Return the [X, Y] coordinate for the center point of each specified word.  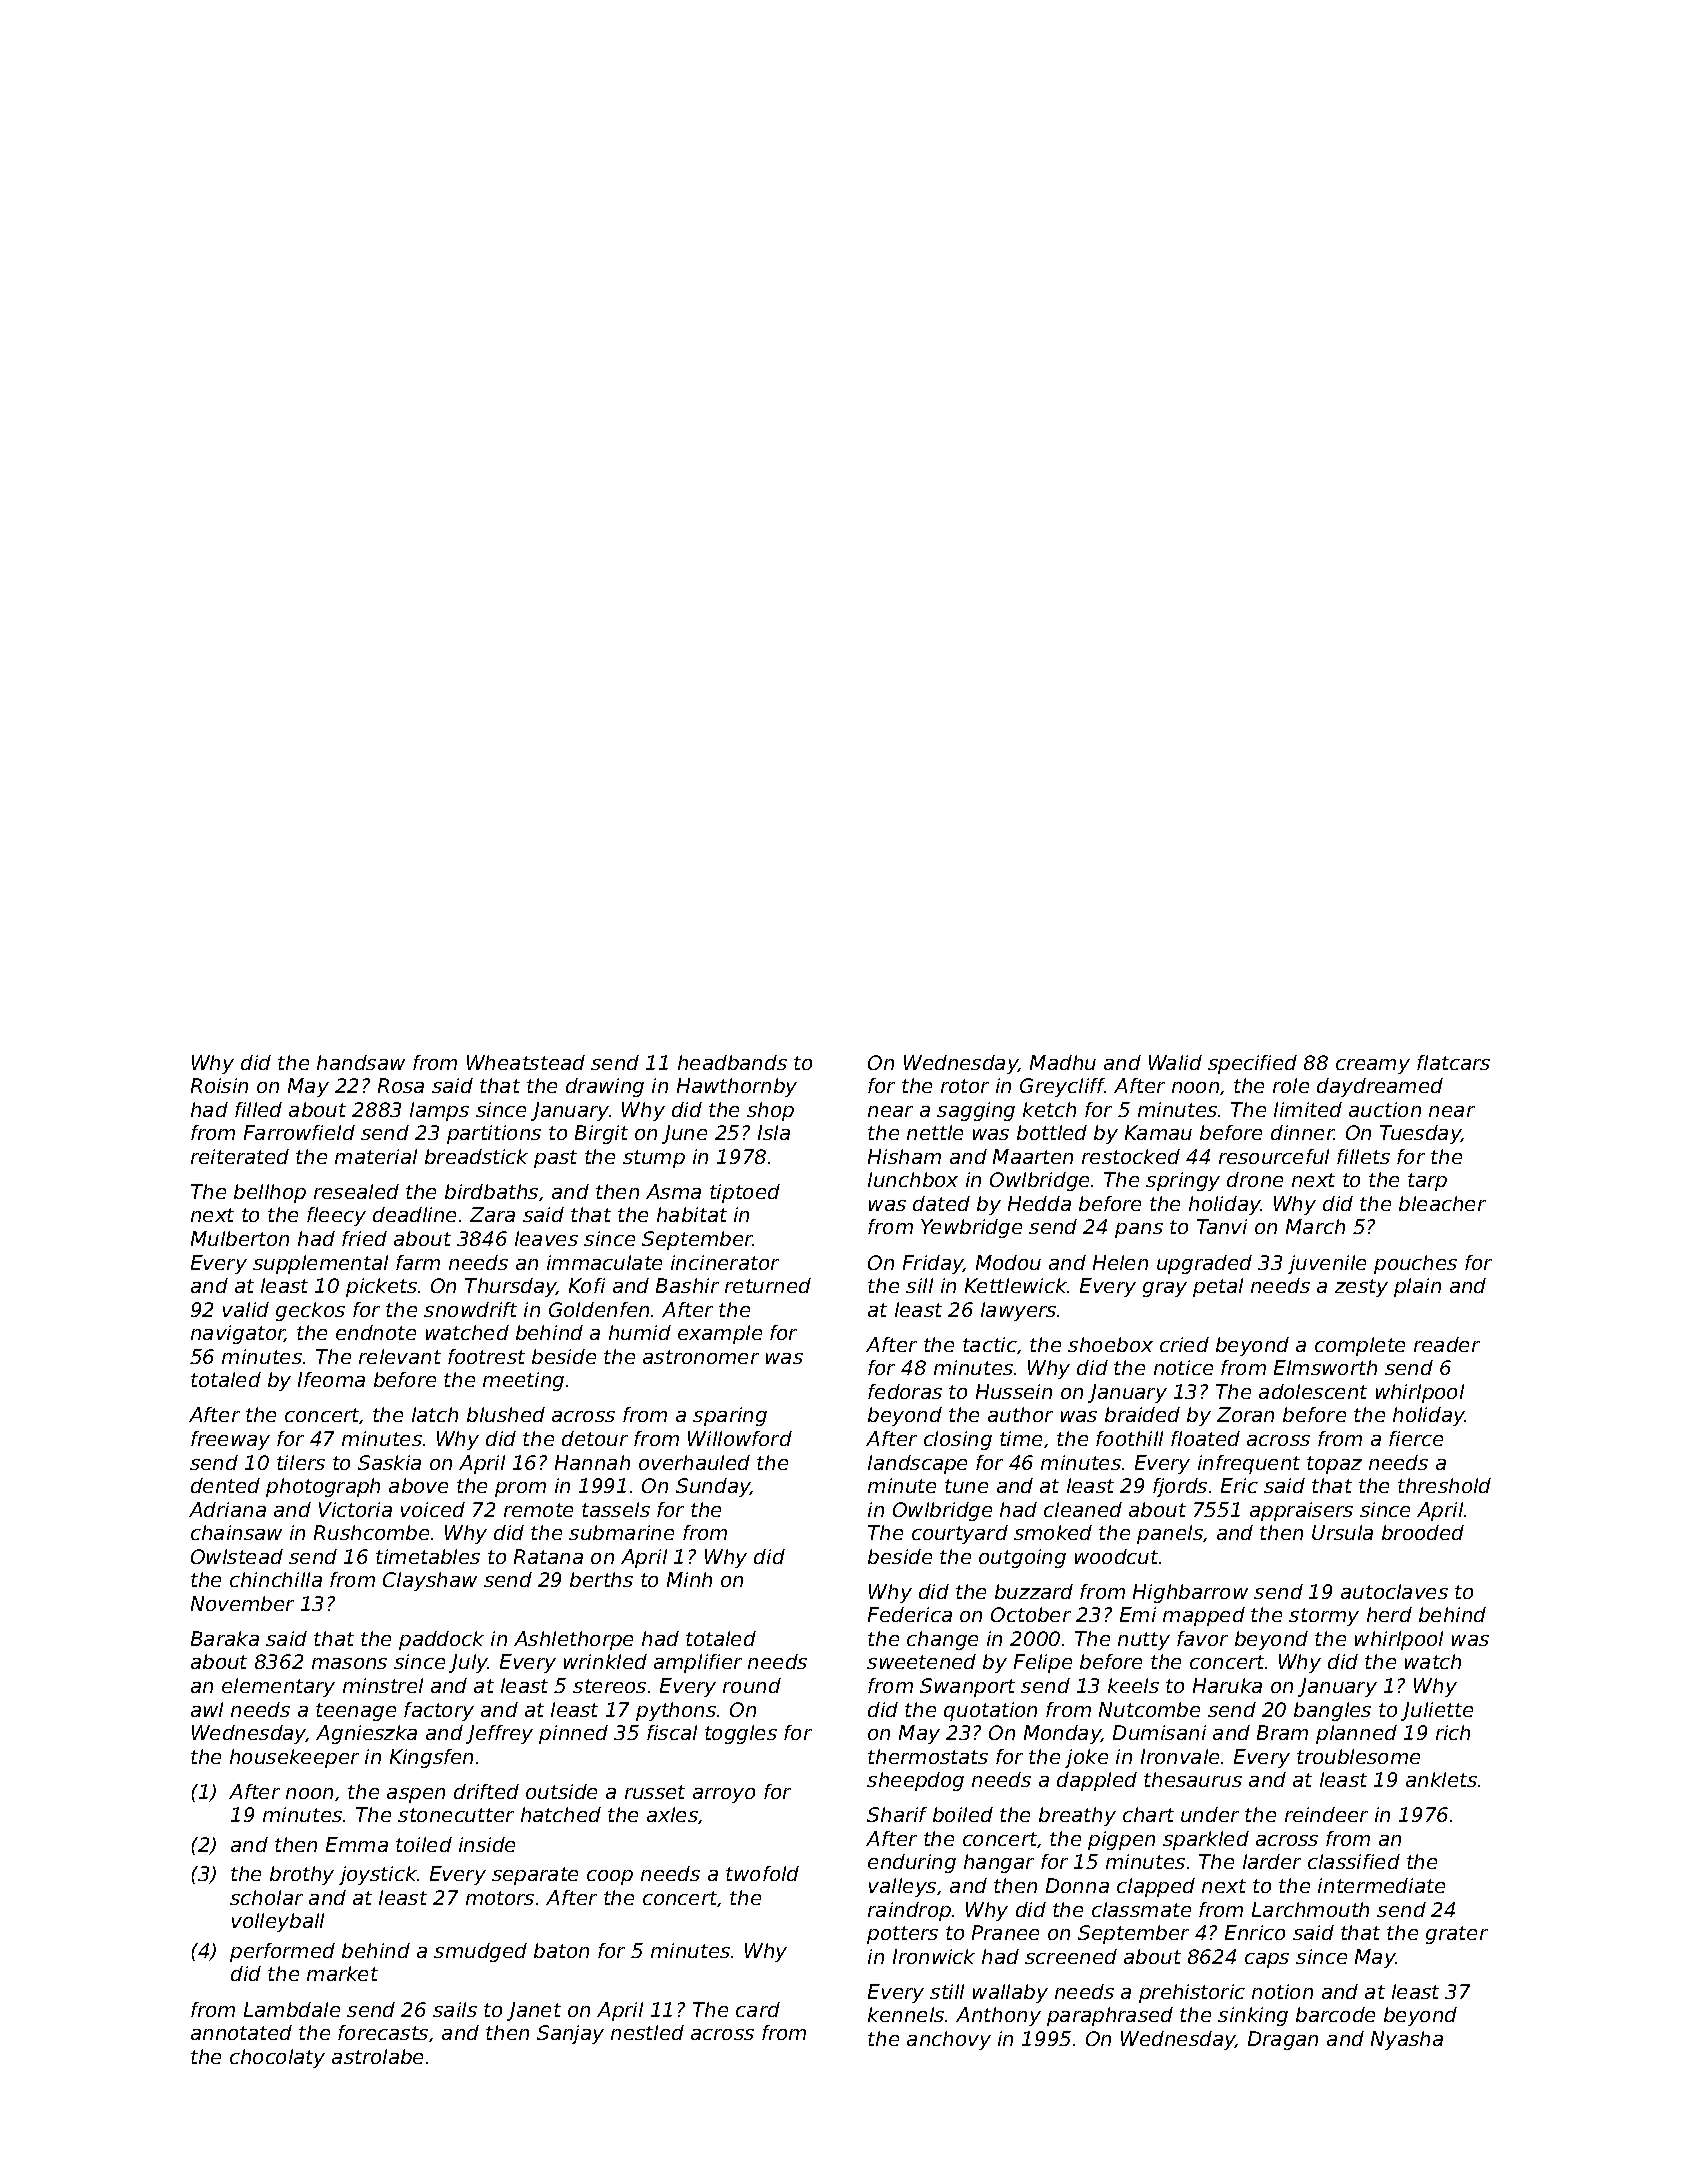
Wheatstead [526, 1062]
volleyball [278, 1922]
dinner [1303, 1132]
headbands [732, 1062]
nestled [647, 2032]
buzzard [1034, 1591]
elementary [278, 1687]
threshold [1444, 1485]
